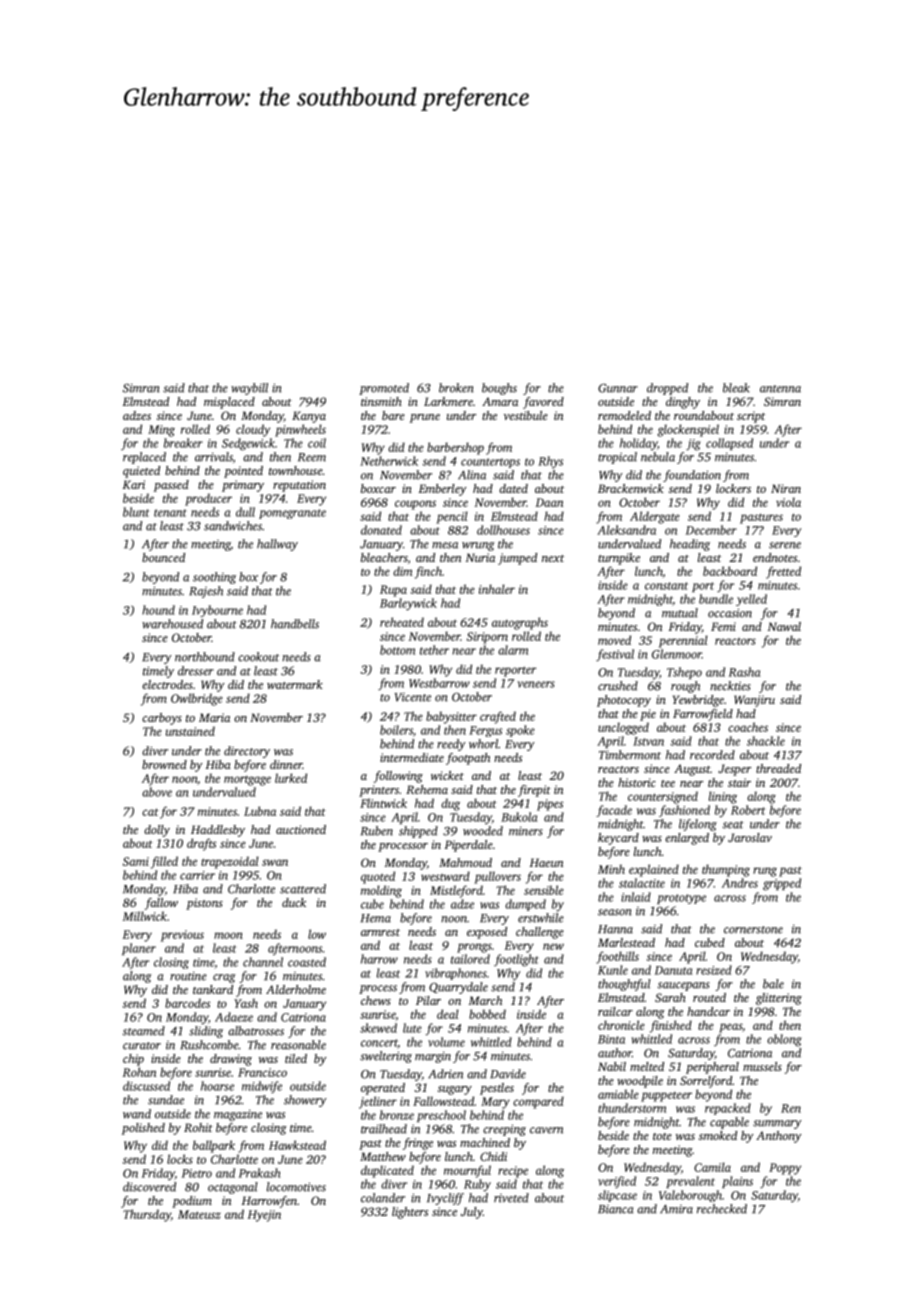 Image resolution: width=924 pixels, height=1308 pixels. I want to click on pullovers, so click(497, 877).
